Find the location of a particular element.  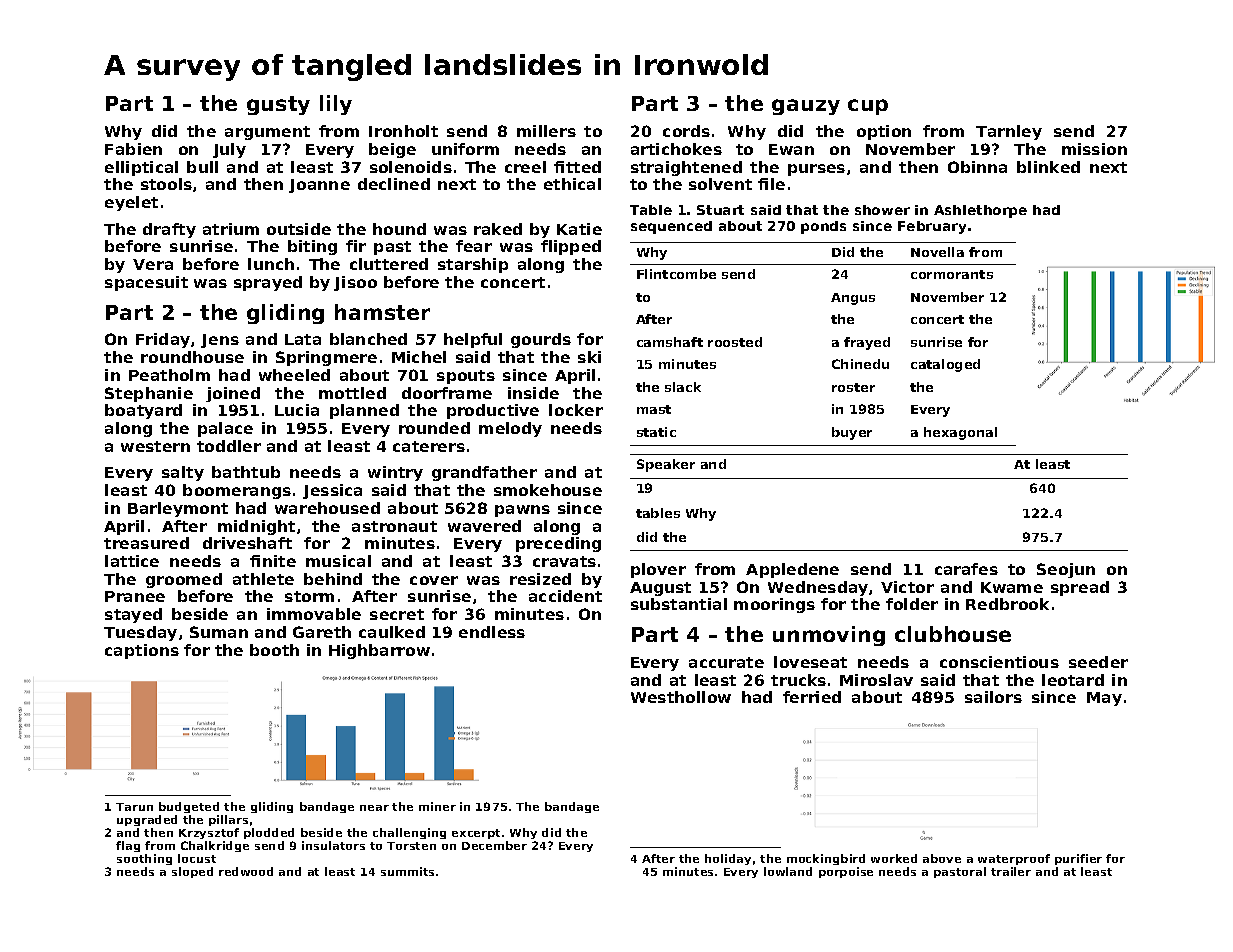

lily is located at coordinates (336, 105).
